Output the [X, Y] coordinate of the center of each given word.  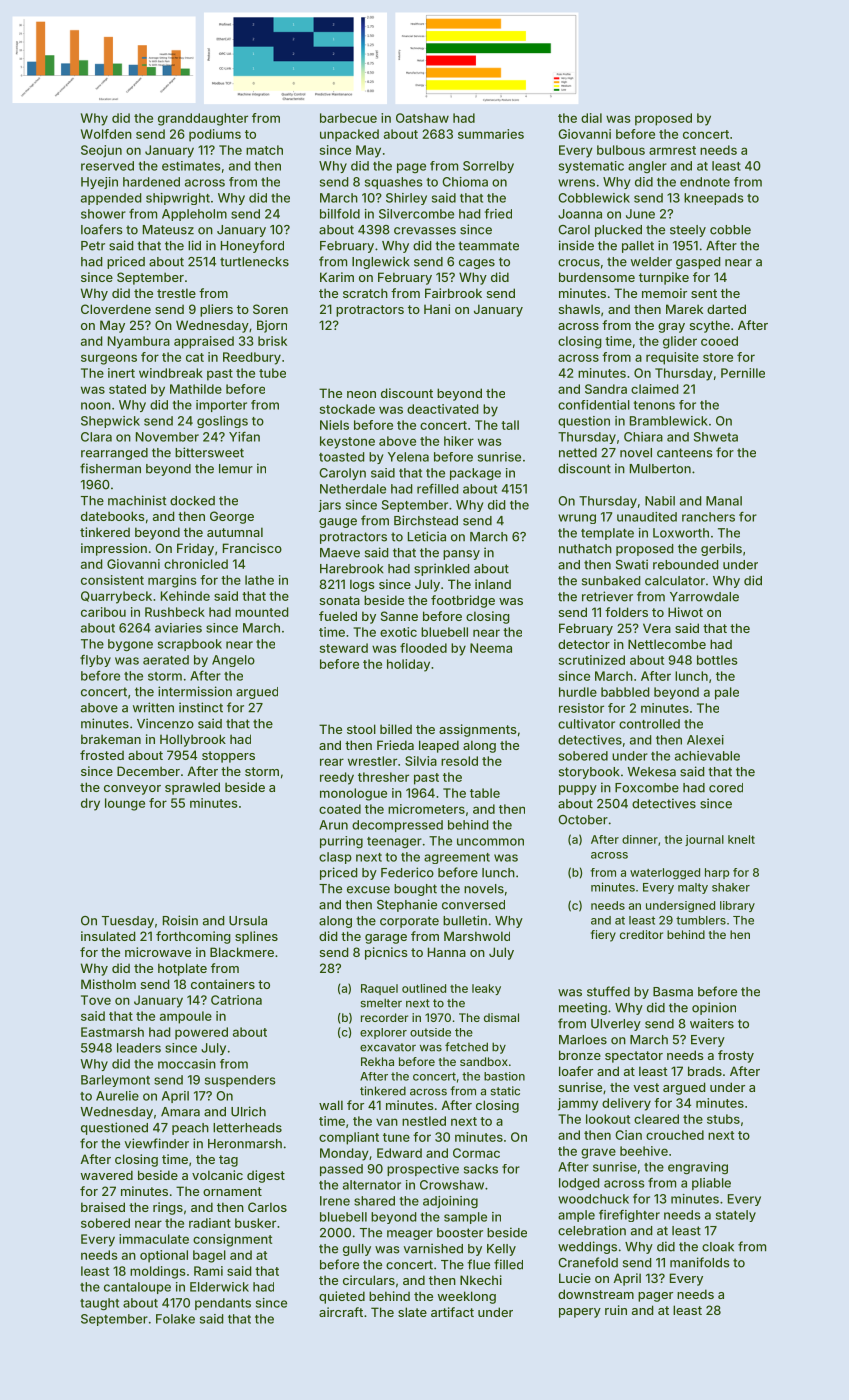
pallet [638, 247]
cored [726, 788]
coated [340, 809]
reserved [107, 166]
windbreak [171, 373]
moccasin [187, 1064]
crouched [675, 1135]
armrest [672, 150]
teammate [488, 246]
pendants [223, 1304]
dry [90, 804]
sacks [481, 1169]
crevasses [425, 231]
